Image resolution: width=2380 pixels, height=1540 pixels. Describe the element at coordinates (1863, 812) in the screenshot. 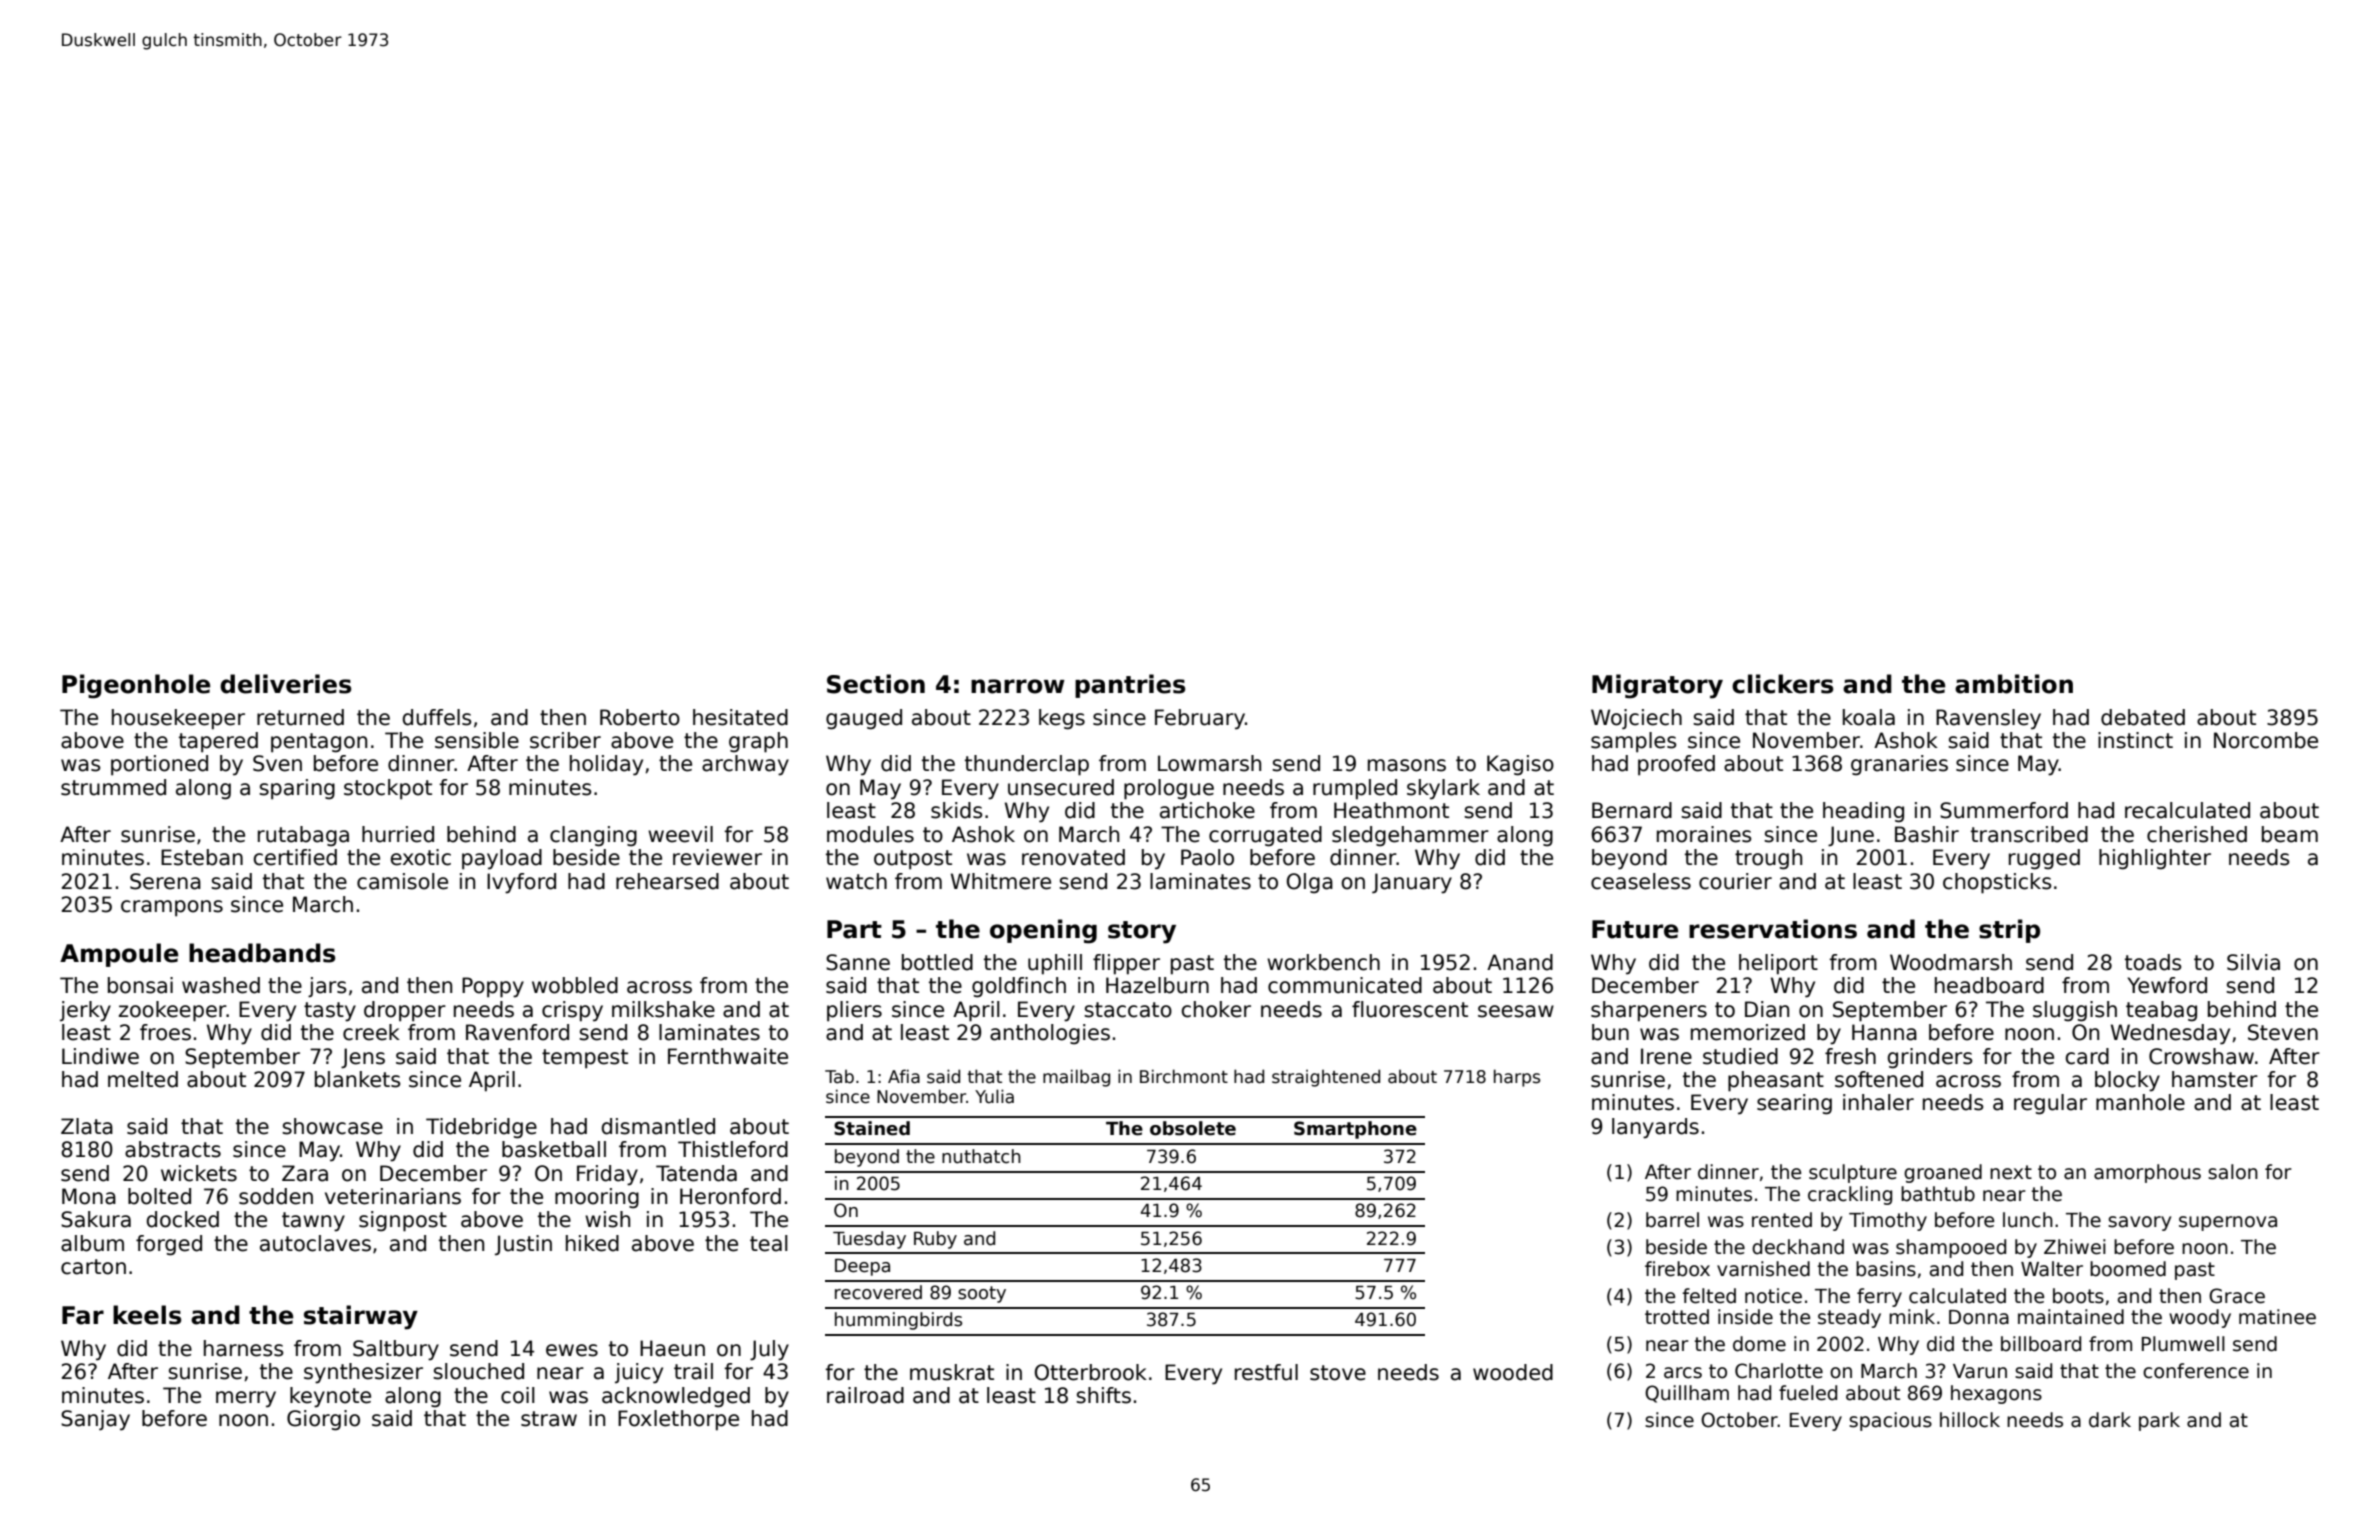

I see `heading` at that location.
